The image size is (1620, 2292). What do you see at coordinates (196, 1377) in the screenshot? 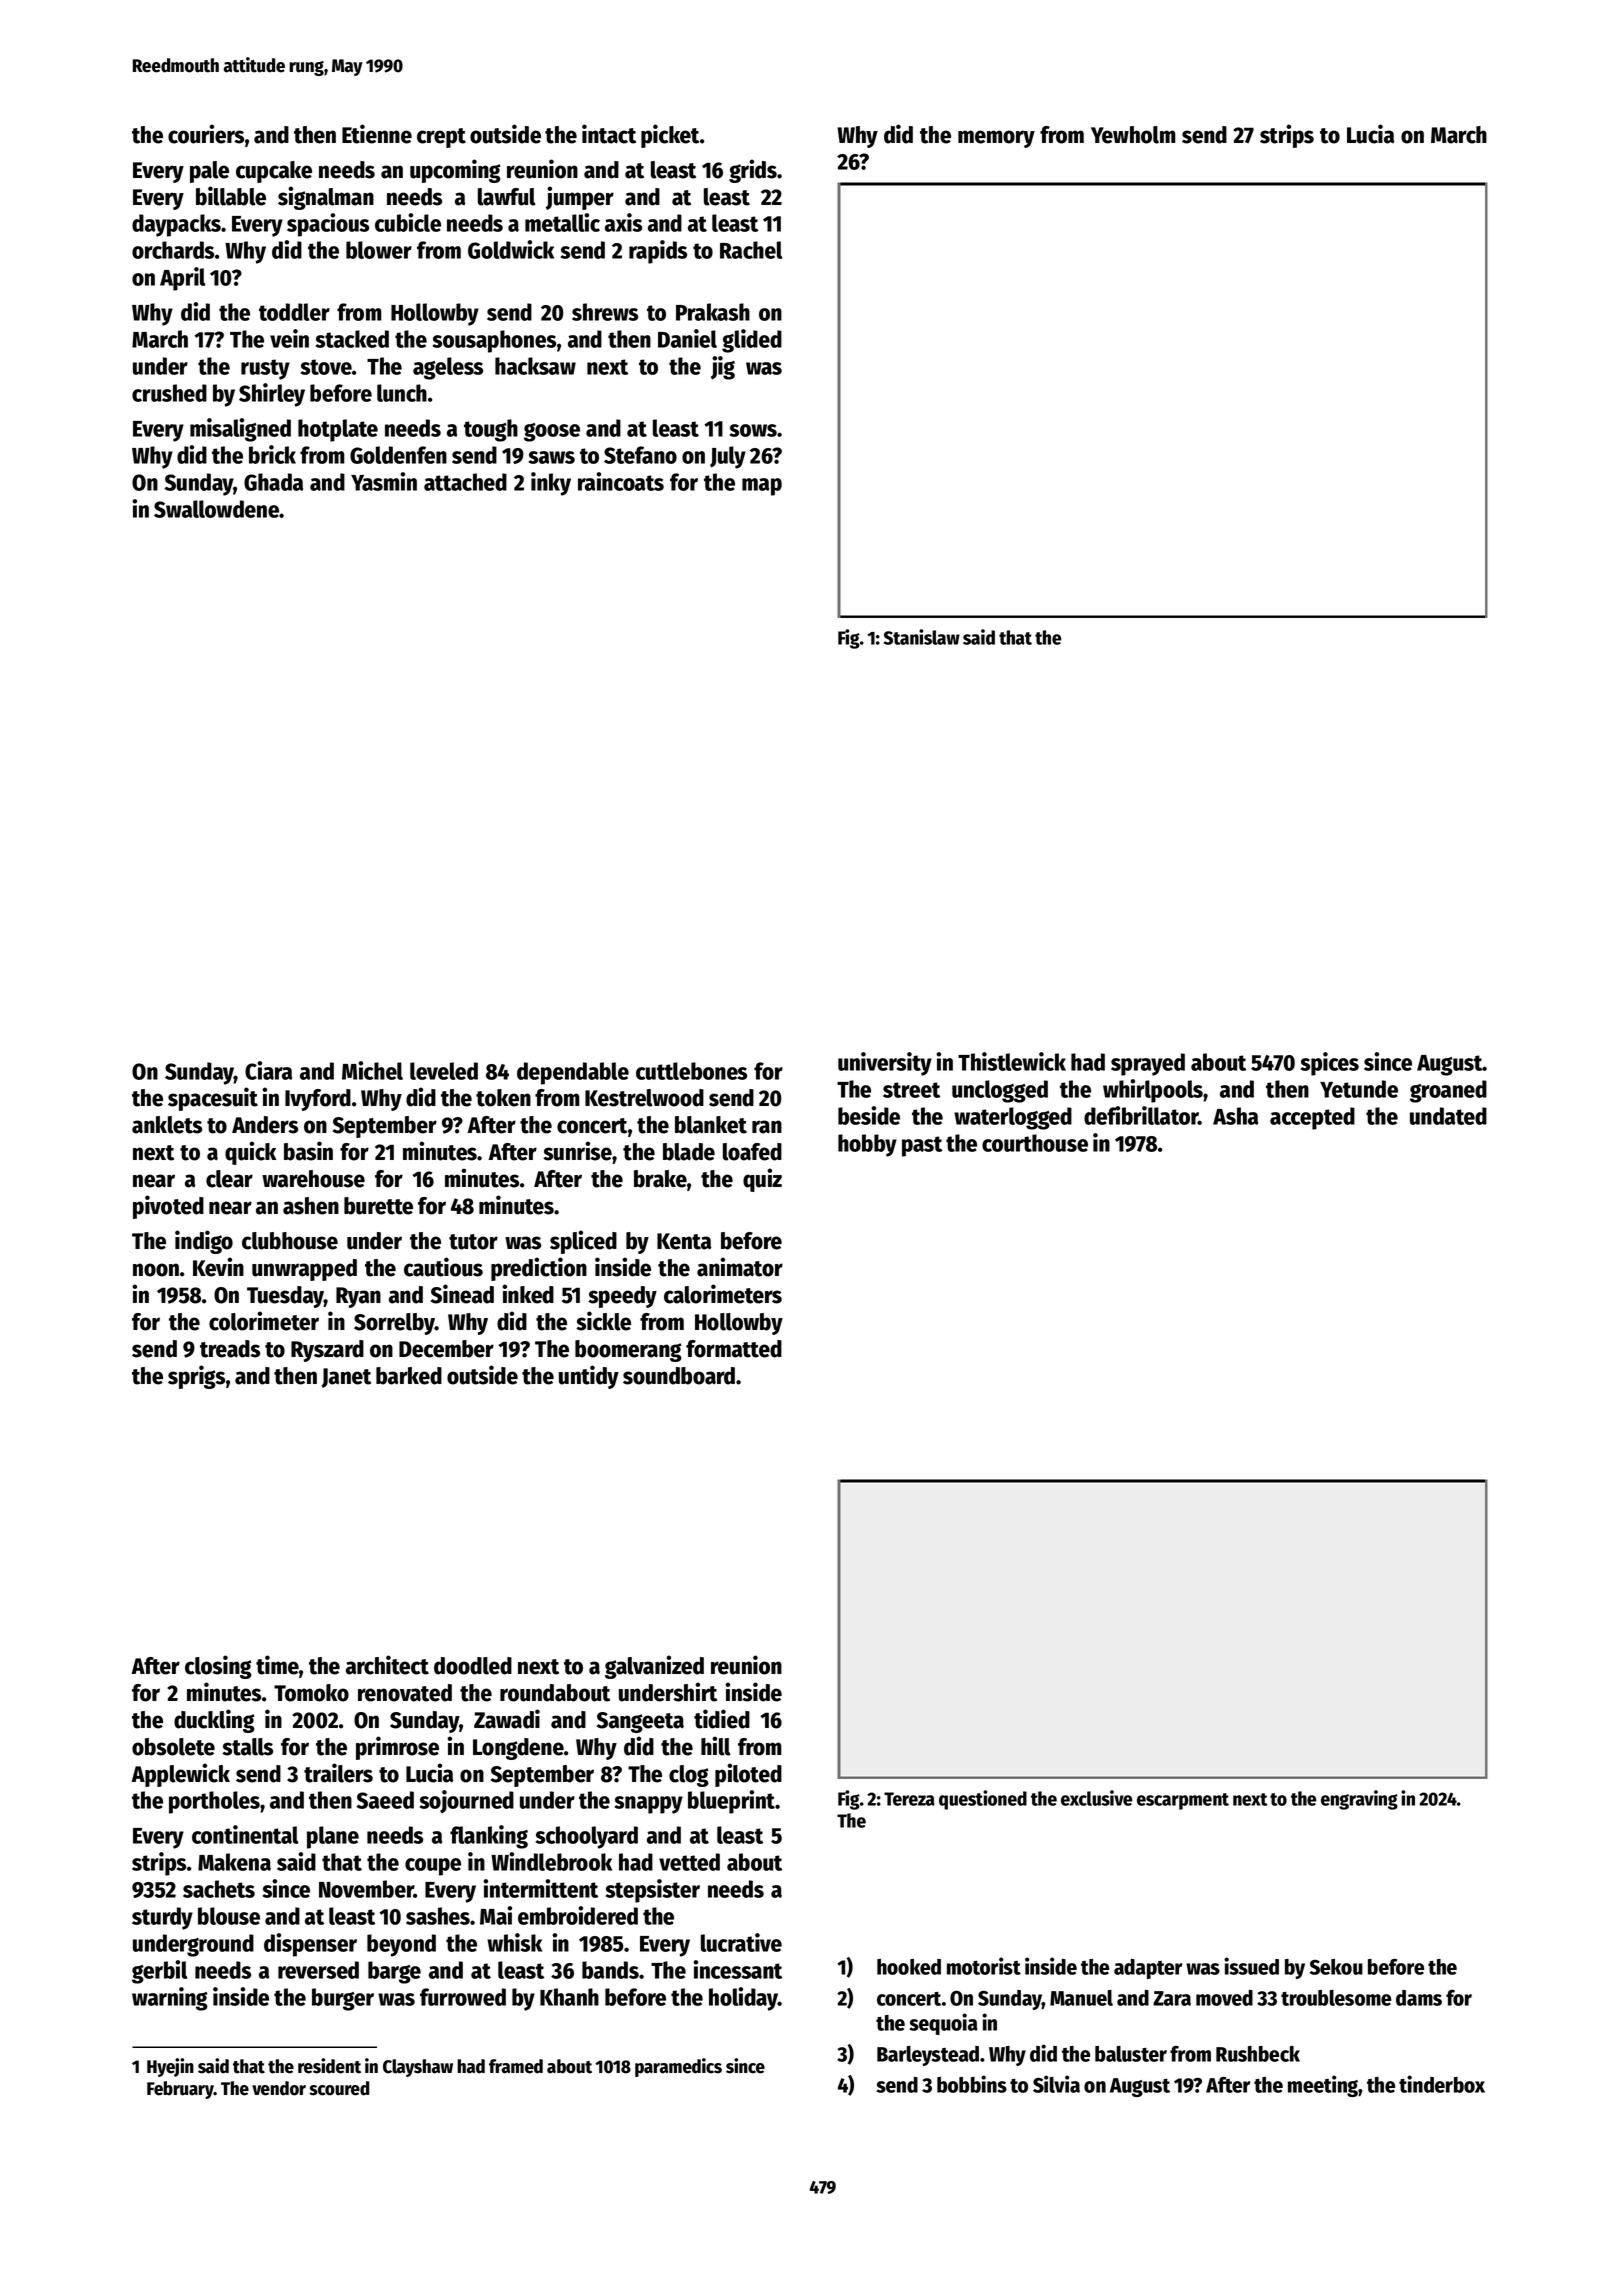
I see `sprigs` at bounding box center [196, 1377].
